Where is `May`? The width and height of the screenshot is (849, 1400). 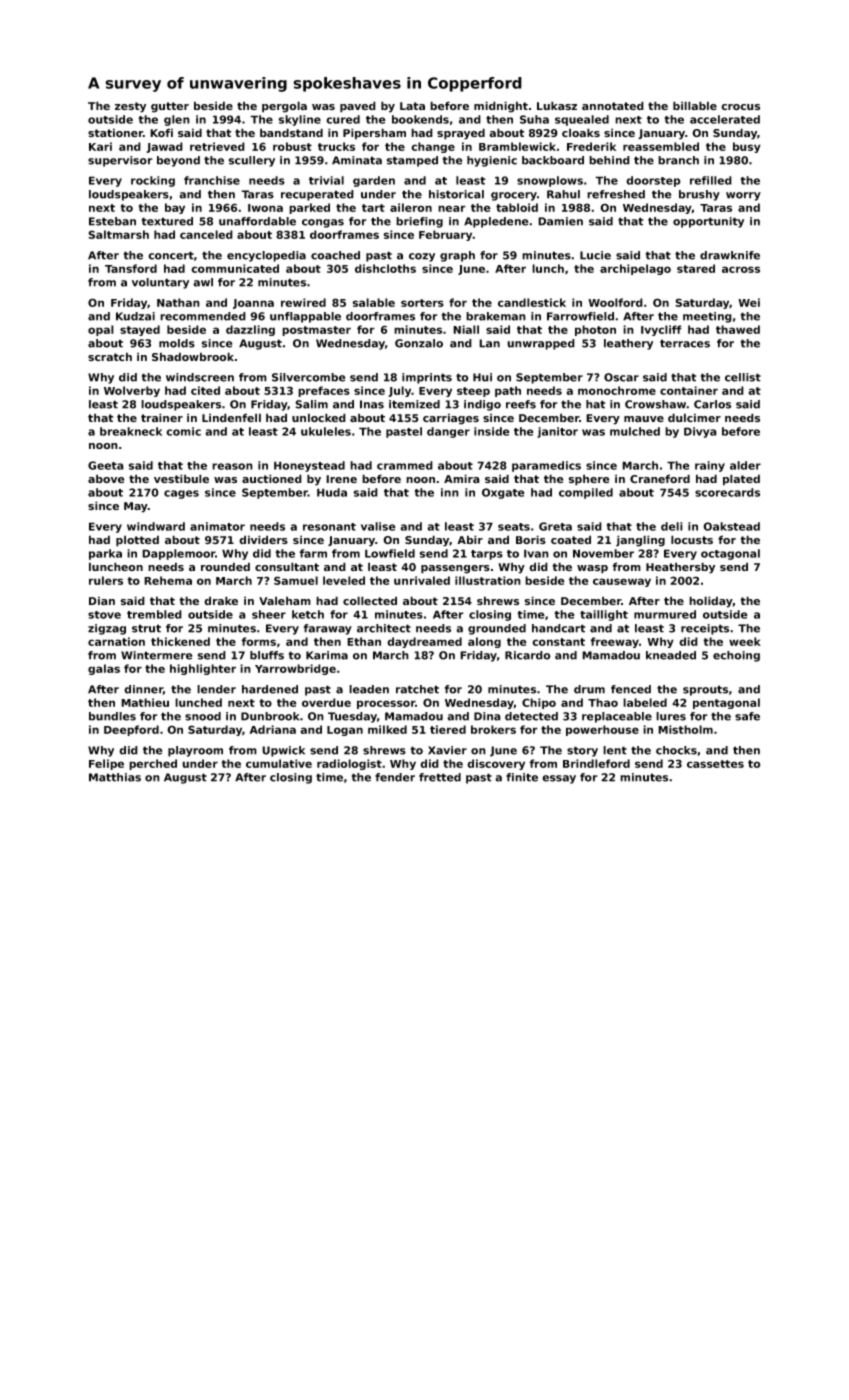 May is located at coordinates (136, 507).
